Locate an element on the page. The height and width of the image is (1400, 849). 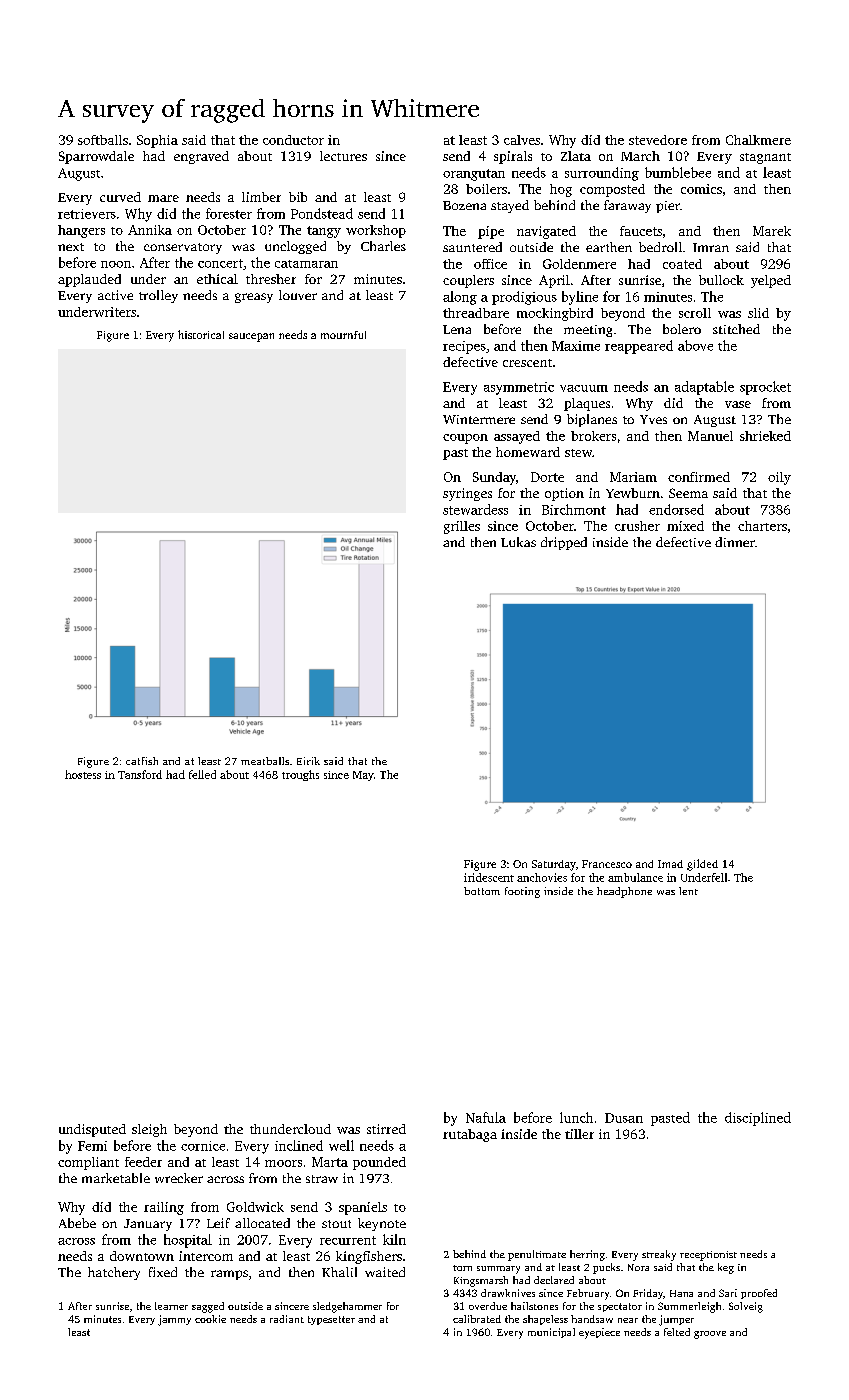
pucks is located at coordinates (606, 1268).
